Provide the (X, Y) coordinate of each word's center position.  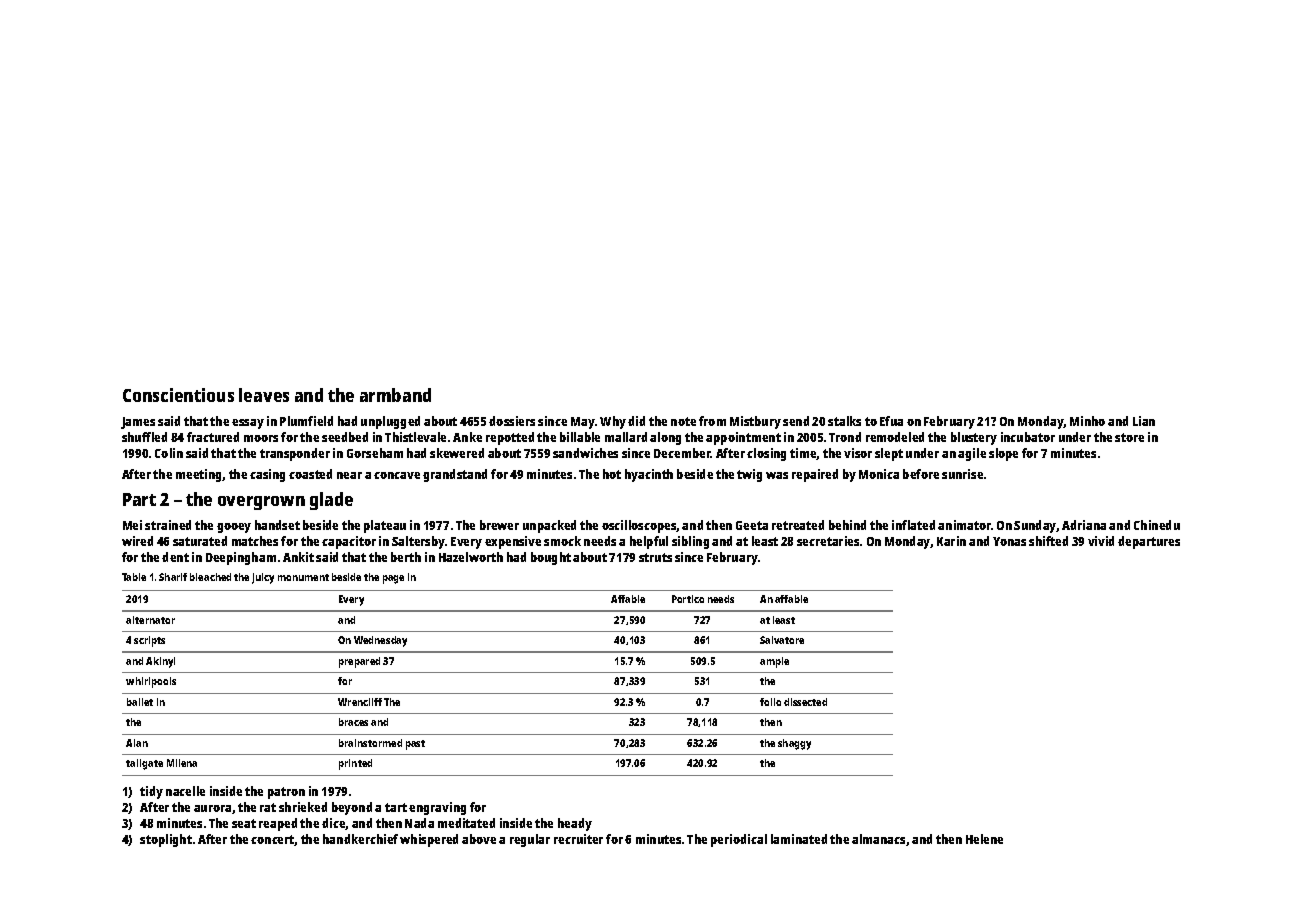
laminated (799, 839)
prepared (359, 662)
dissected (805, 702)
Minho (1087, 421)
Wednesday (380, 641)
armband (395, 395)
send (796, 421)
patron (286, 793)
